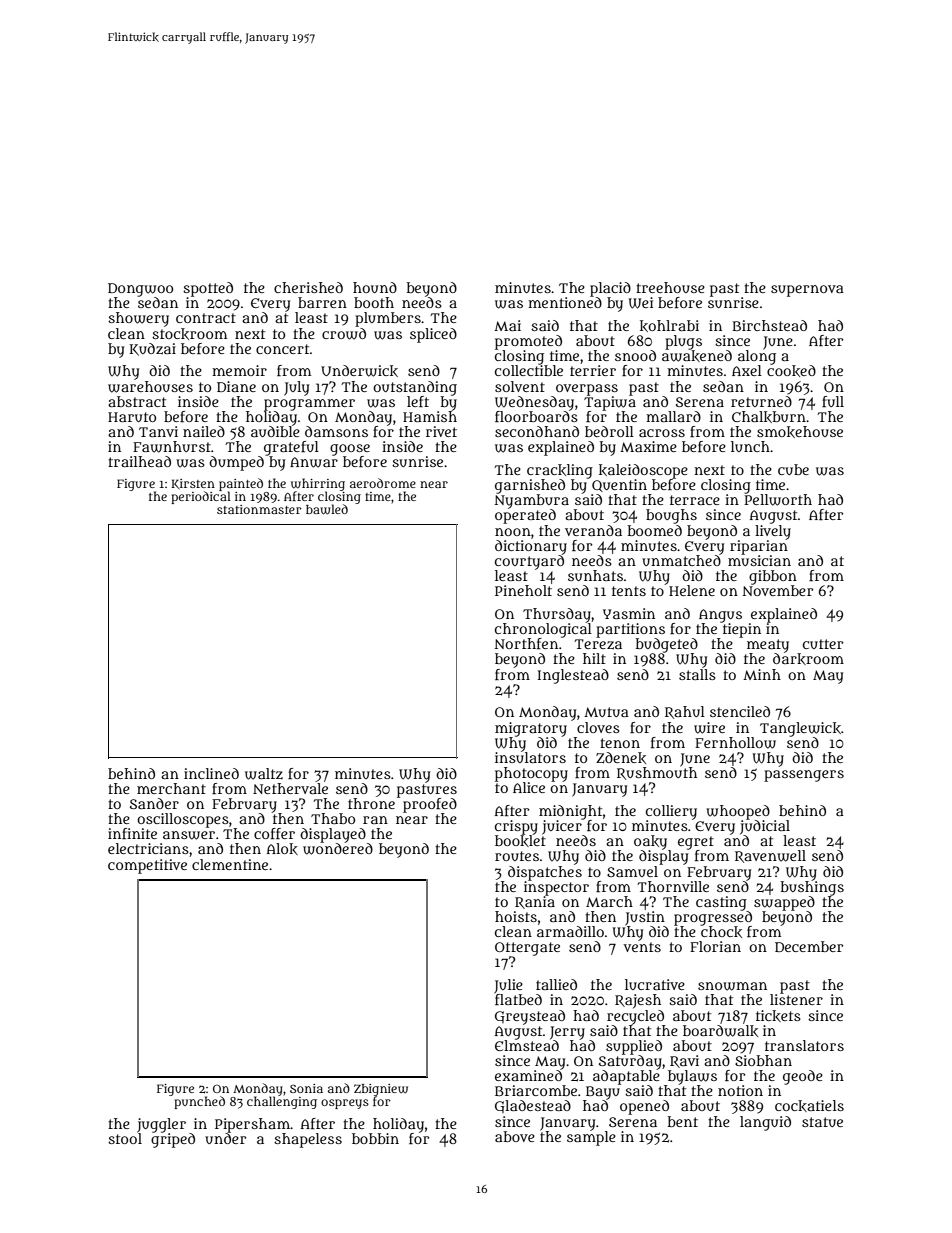 This page has height=1233, width=952. Describe the element at coordinates (598, 727) in the page. I see `cloves` at that location.
